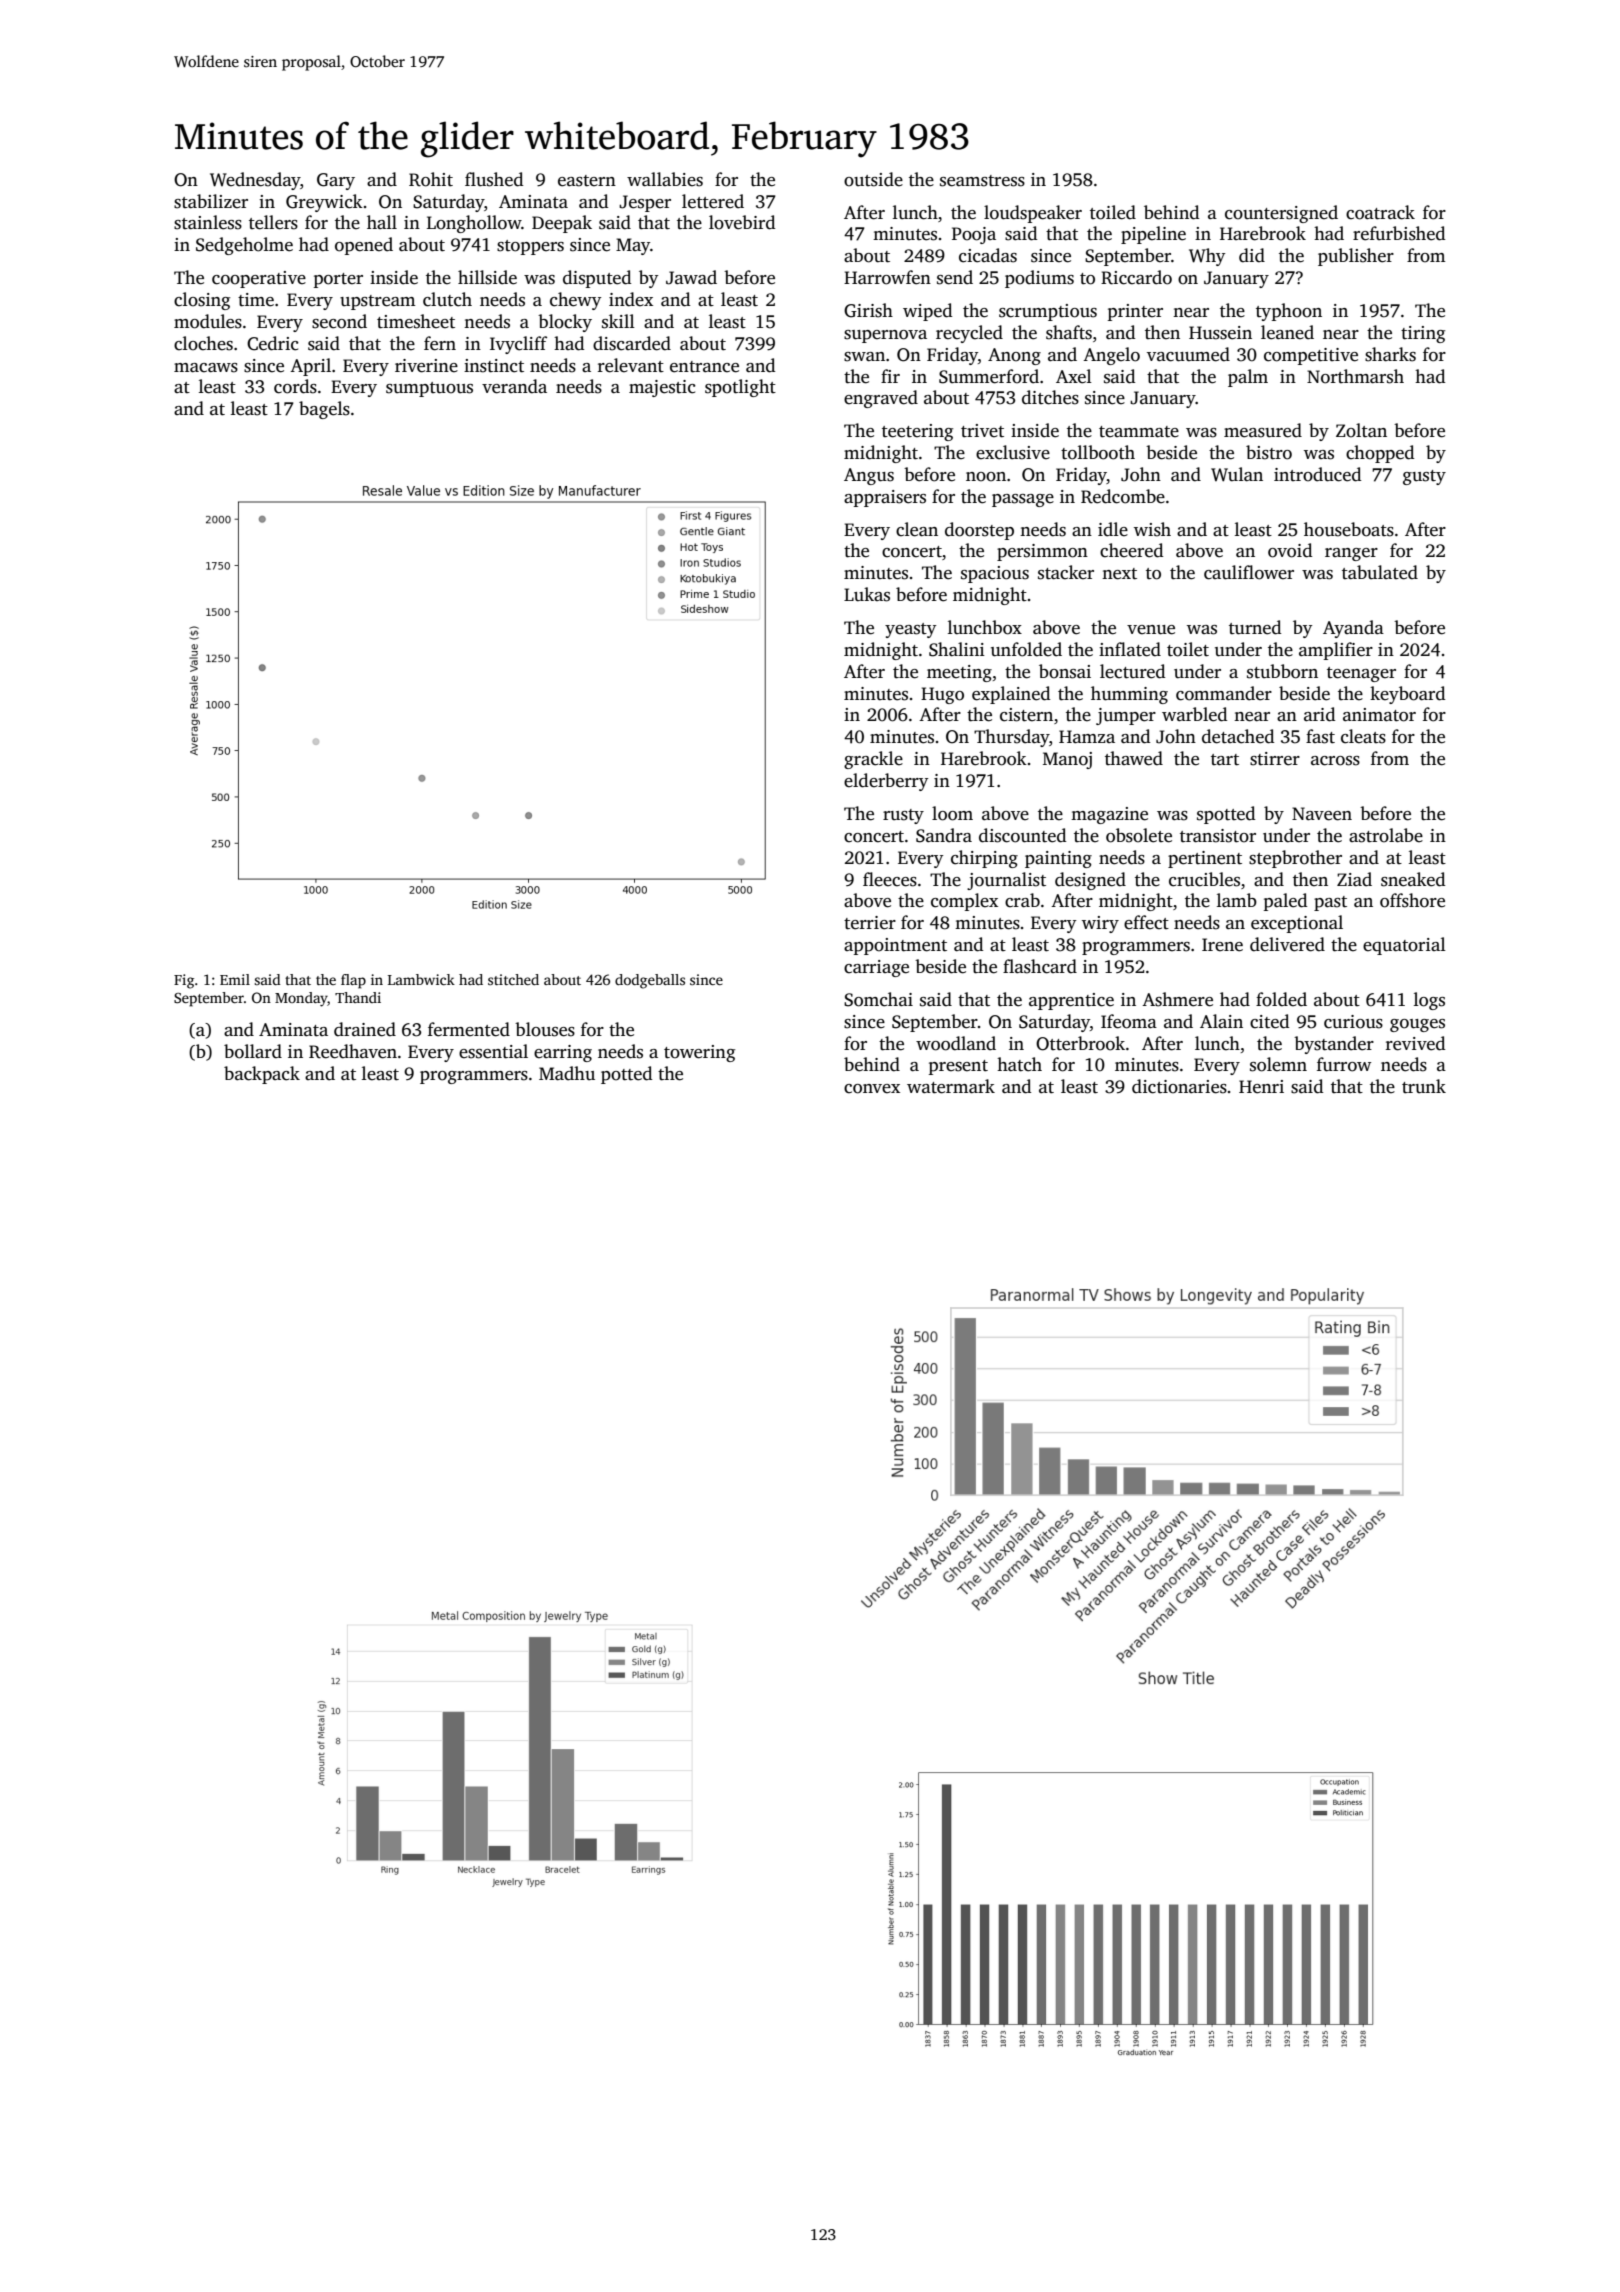 This screenshot has height=2292, width=1620. What do you see at coordinates (885, 498) in the screenshot?
I see `appraisers` at bounding box center [885, 498].
